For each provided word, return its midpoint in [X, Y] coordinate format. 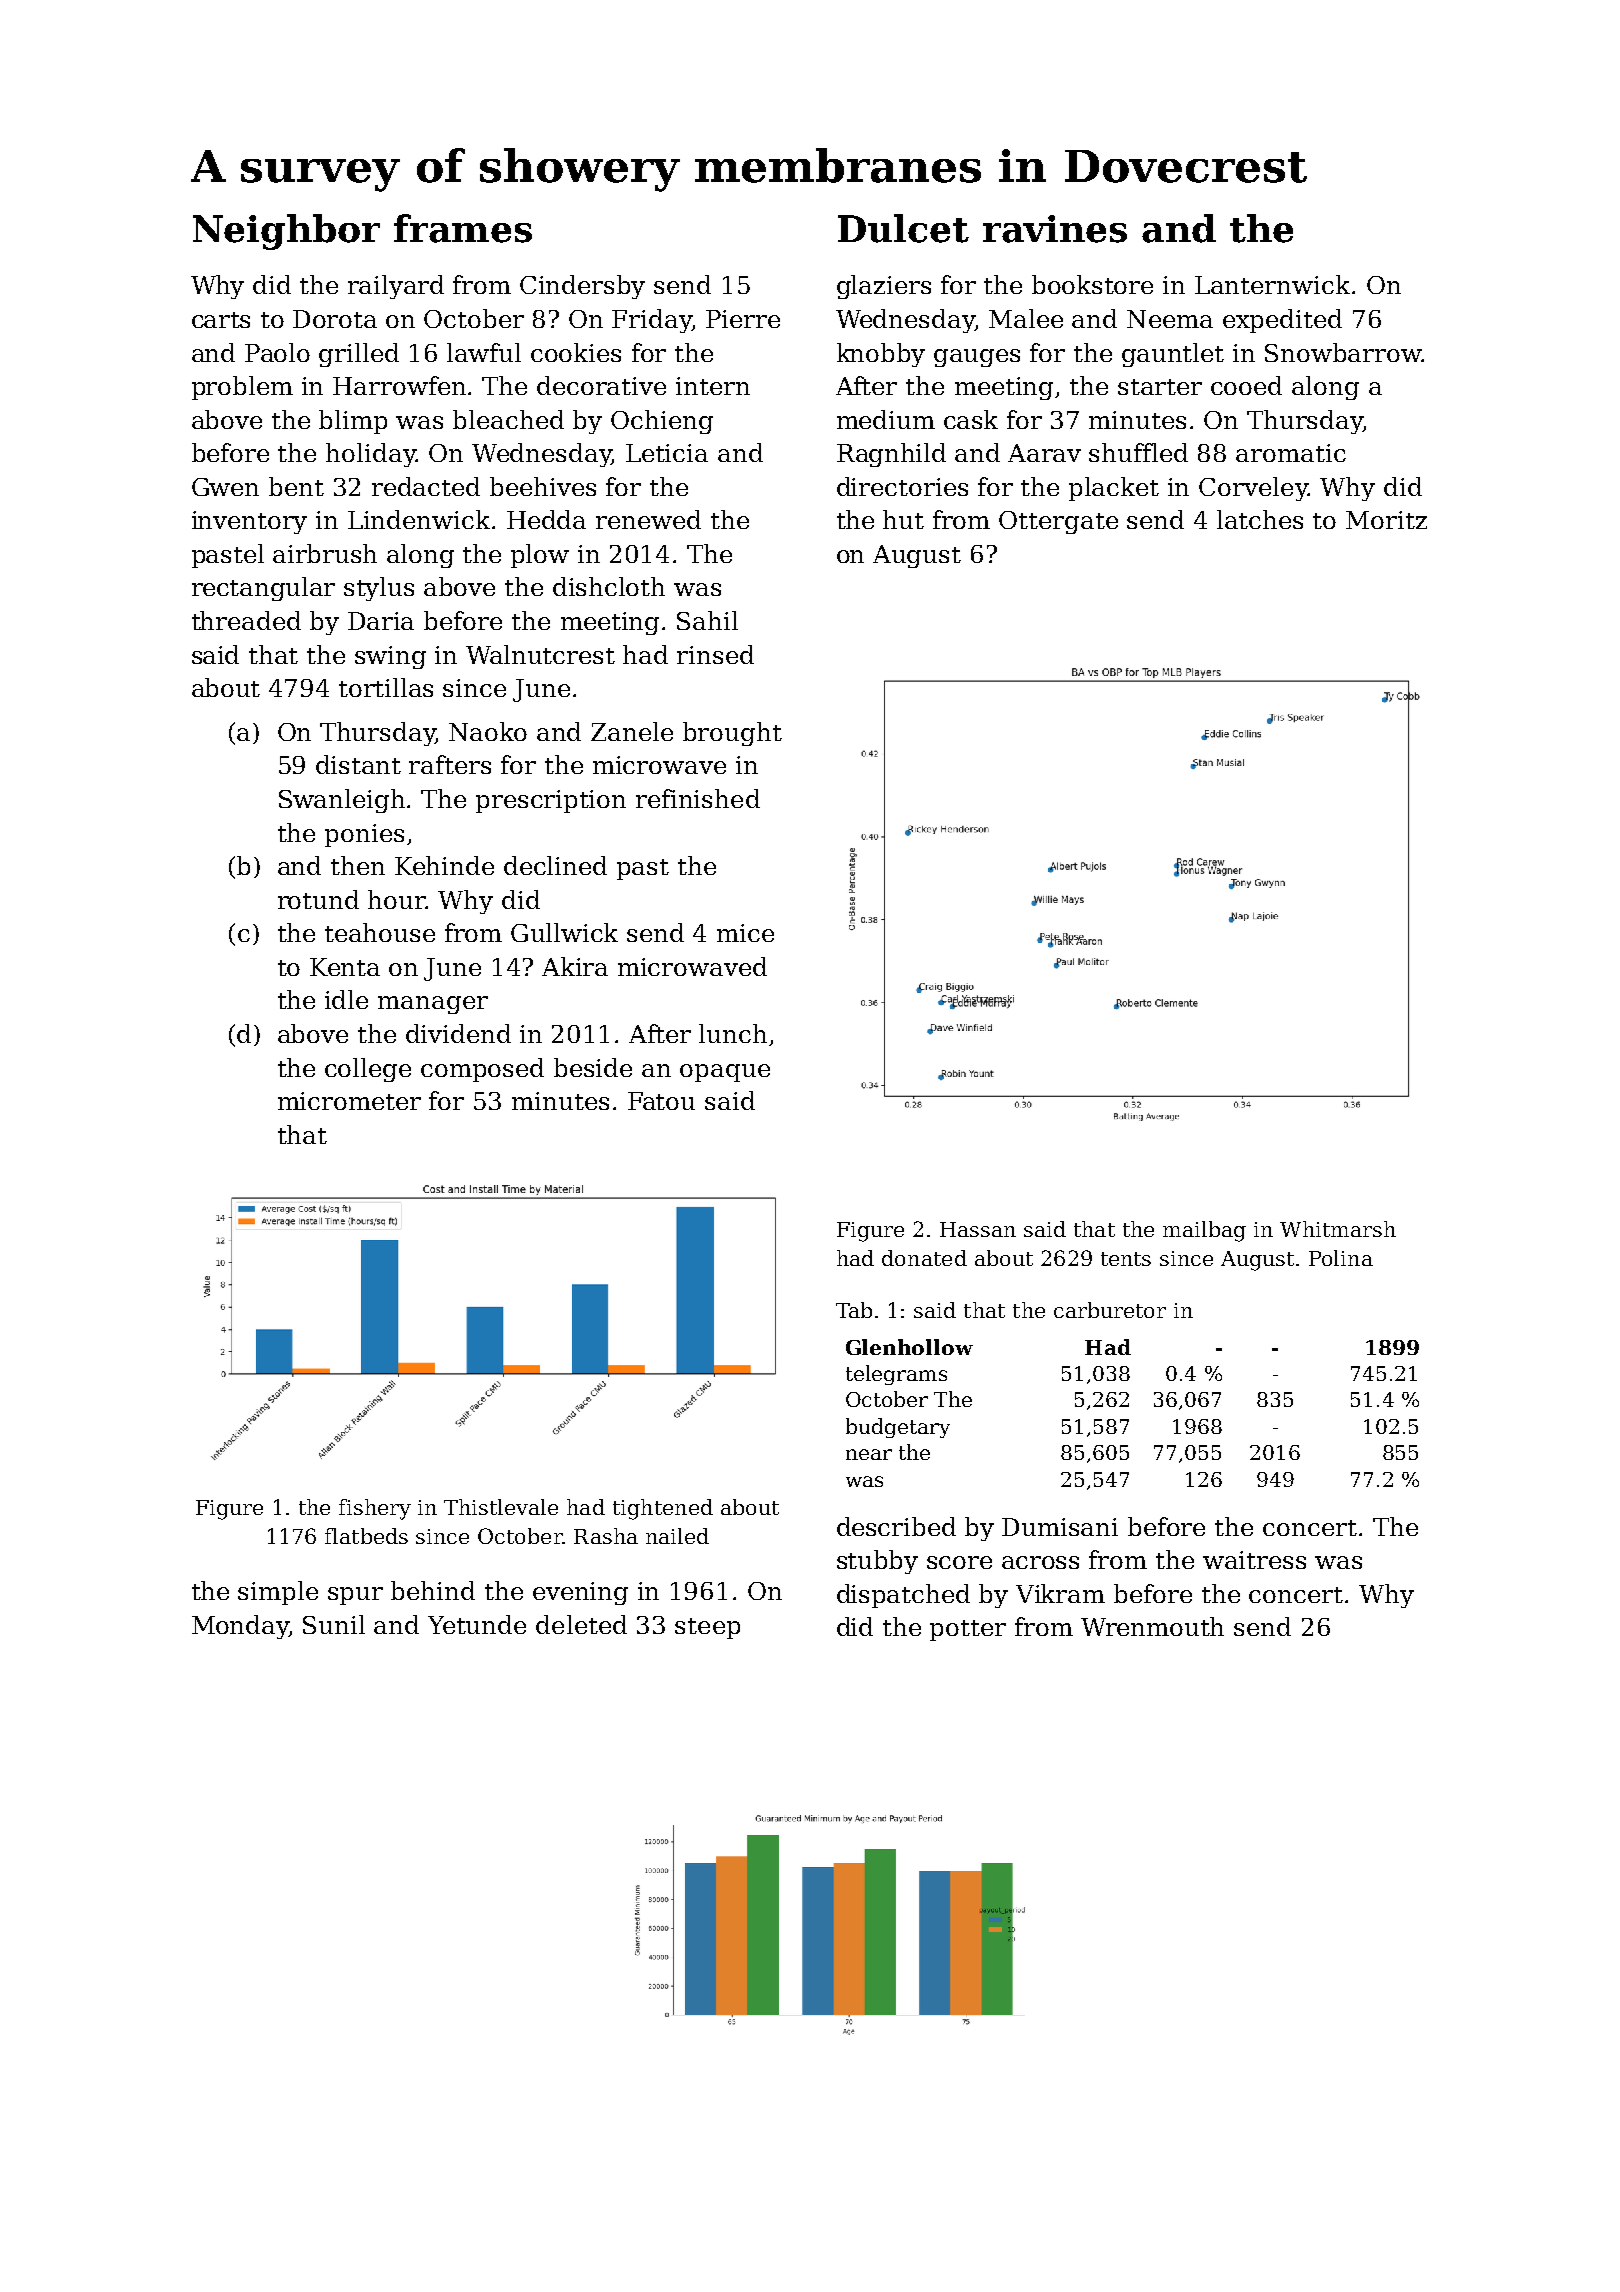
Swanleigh [342, 801]
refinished [698, 798]
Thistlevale [501, 1507]
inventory [249, 522]
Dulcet [903, 228]
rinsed [715, 654]
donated [924, 1258]
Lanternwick [1272, 284]
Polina [1341, 1258]
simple [278, 1593]
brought [732, 734]
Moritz [1386, 520]
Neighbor [286, 232]
